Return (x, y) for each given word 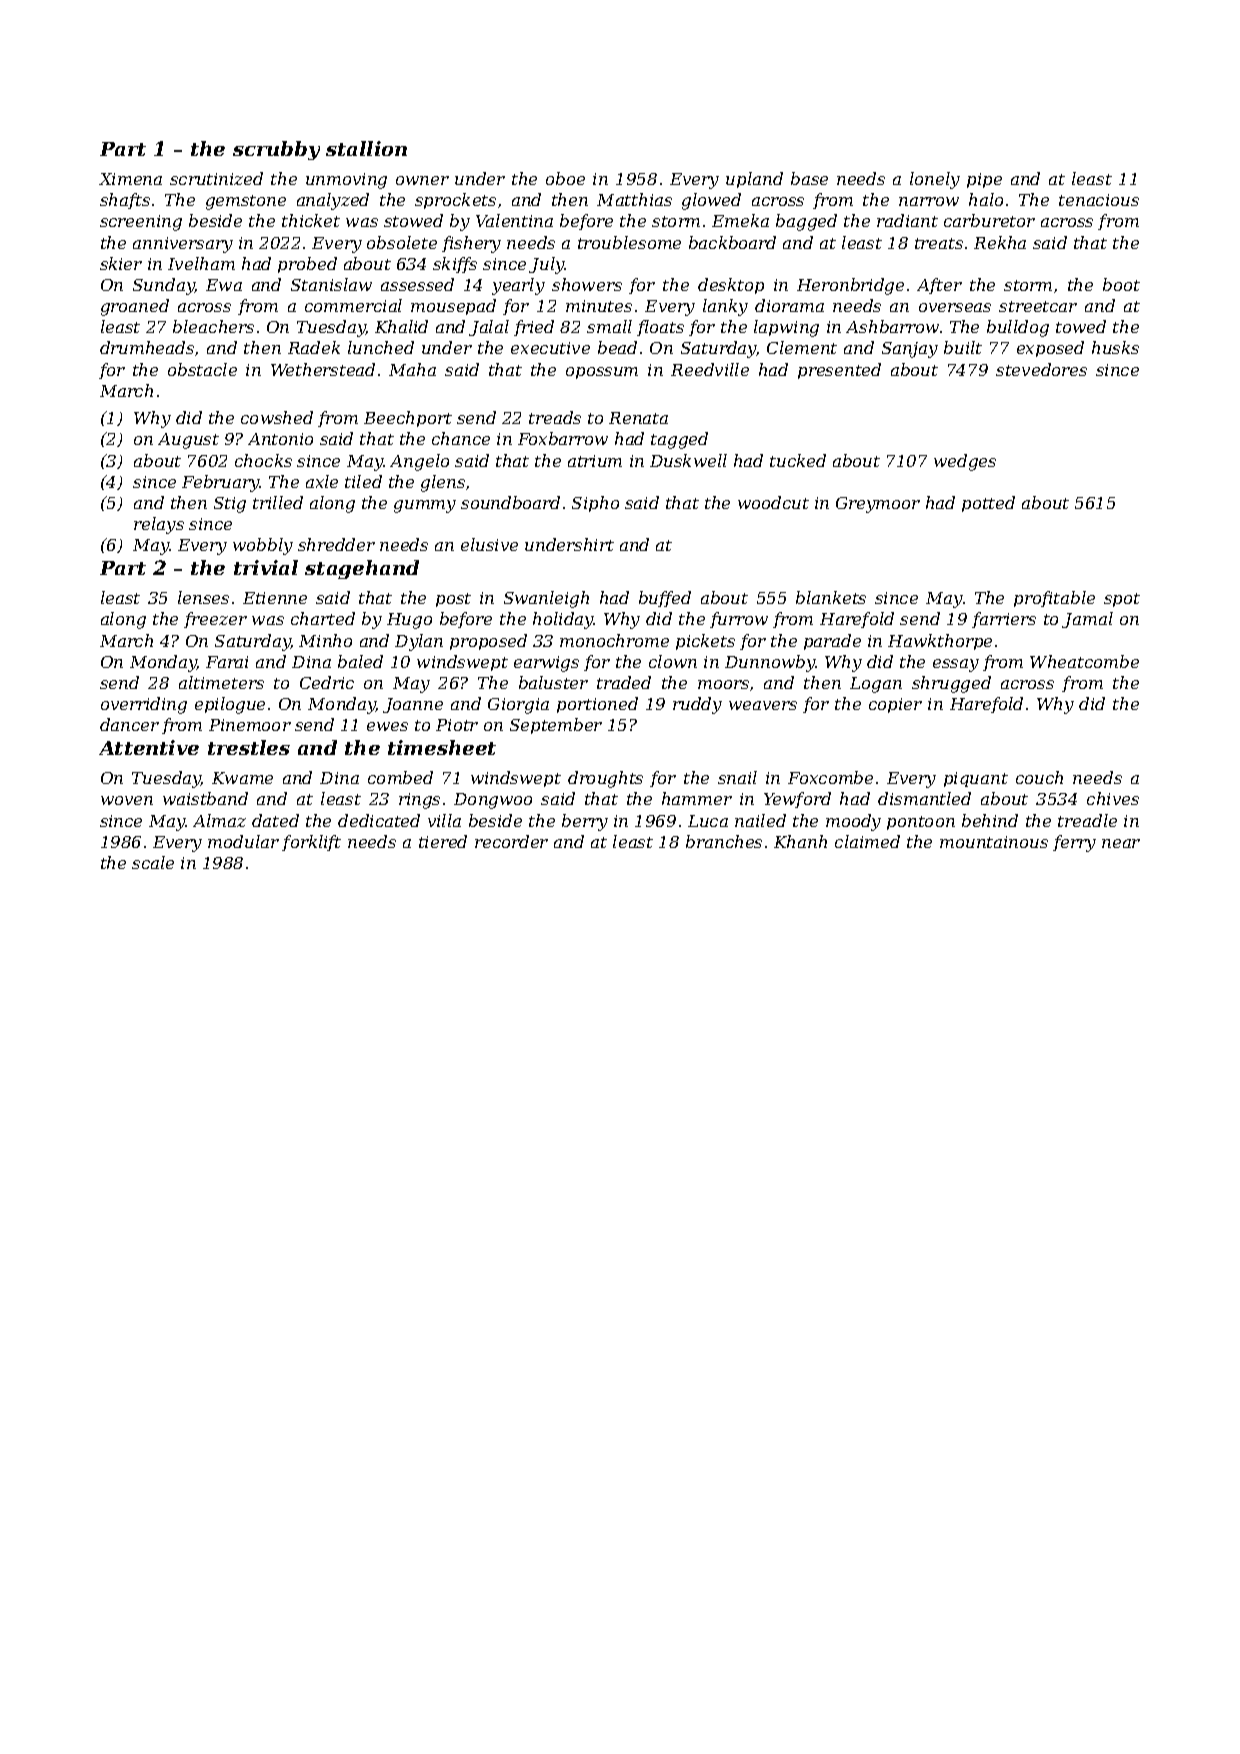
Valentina (514, 220)
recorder (511, 841)
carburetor (989, 220)
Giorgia (518, 706)
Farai (227, 662)
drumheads (147, 347)
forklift (311, 843)
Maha (412, 369)
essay (956, 665)
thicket (311, 220)
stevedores (1041, 369)
